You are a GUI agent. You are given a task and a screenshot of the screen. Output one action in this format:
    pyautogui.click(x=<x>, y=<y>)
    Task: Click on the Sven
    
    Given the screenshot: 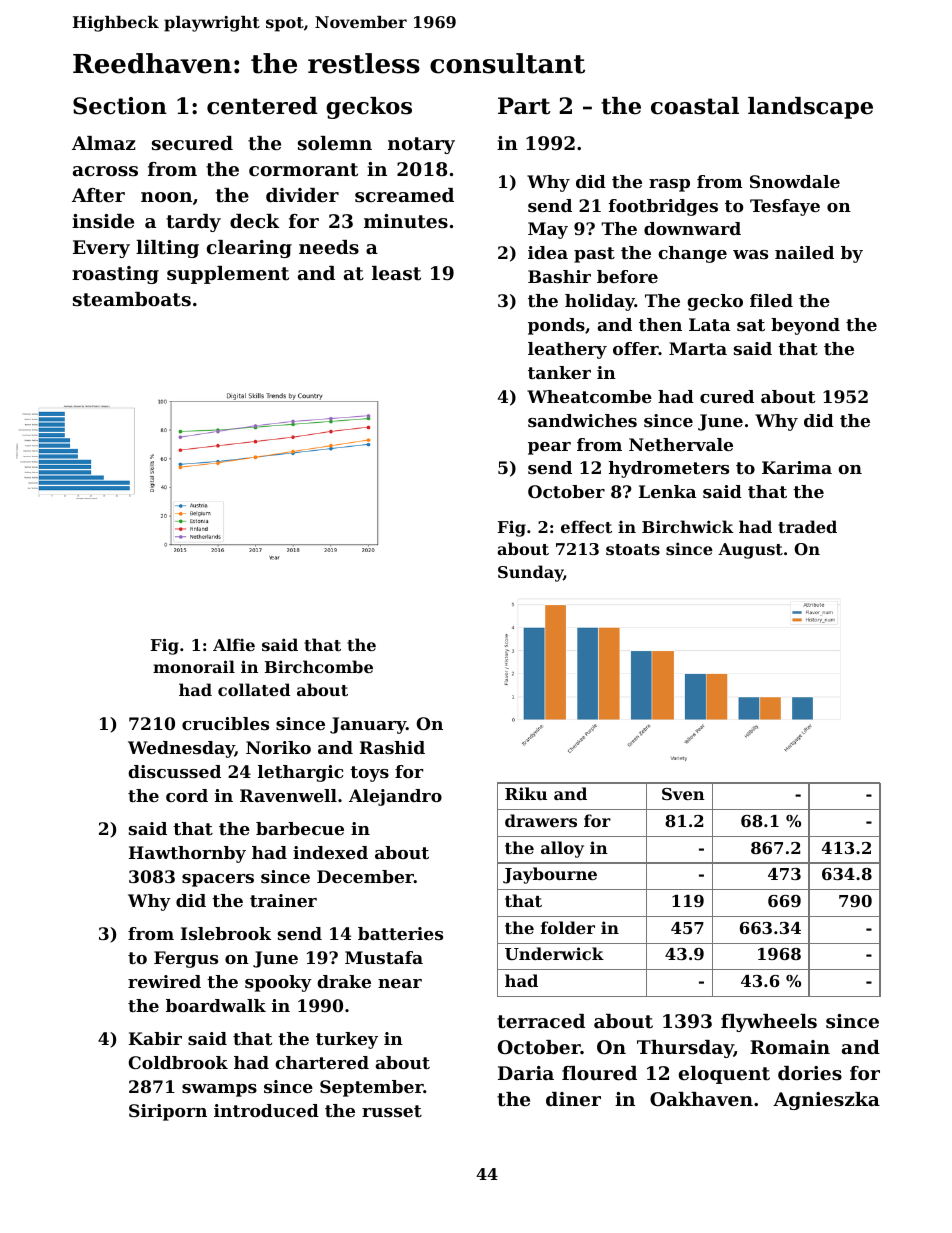 What is the action you would take?
    pyautogui.click(x=683, y=794)
